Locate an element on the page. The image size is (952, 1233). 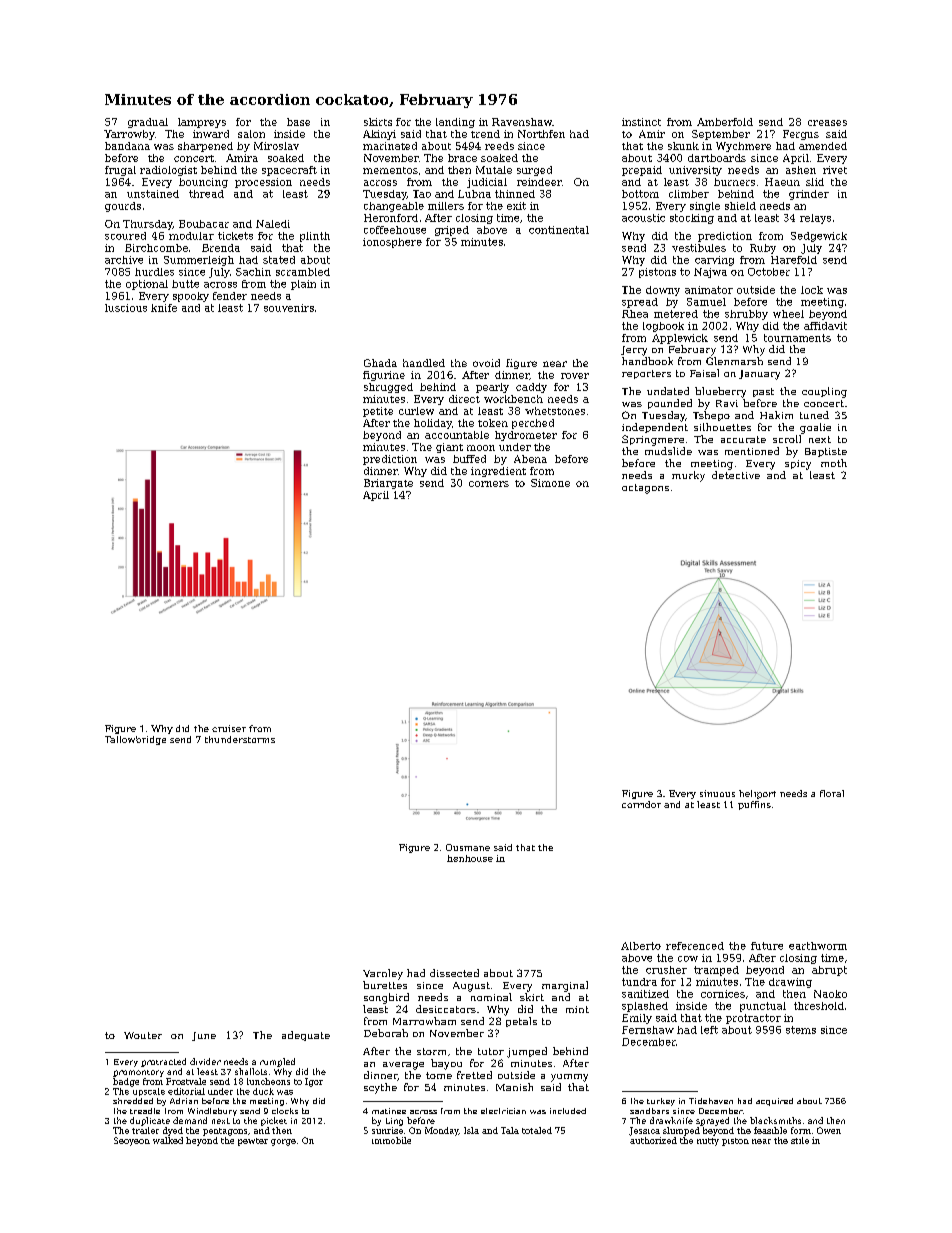
nominal is located at coordinates (491, 997).
